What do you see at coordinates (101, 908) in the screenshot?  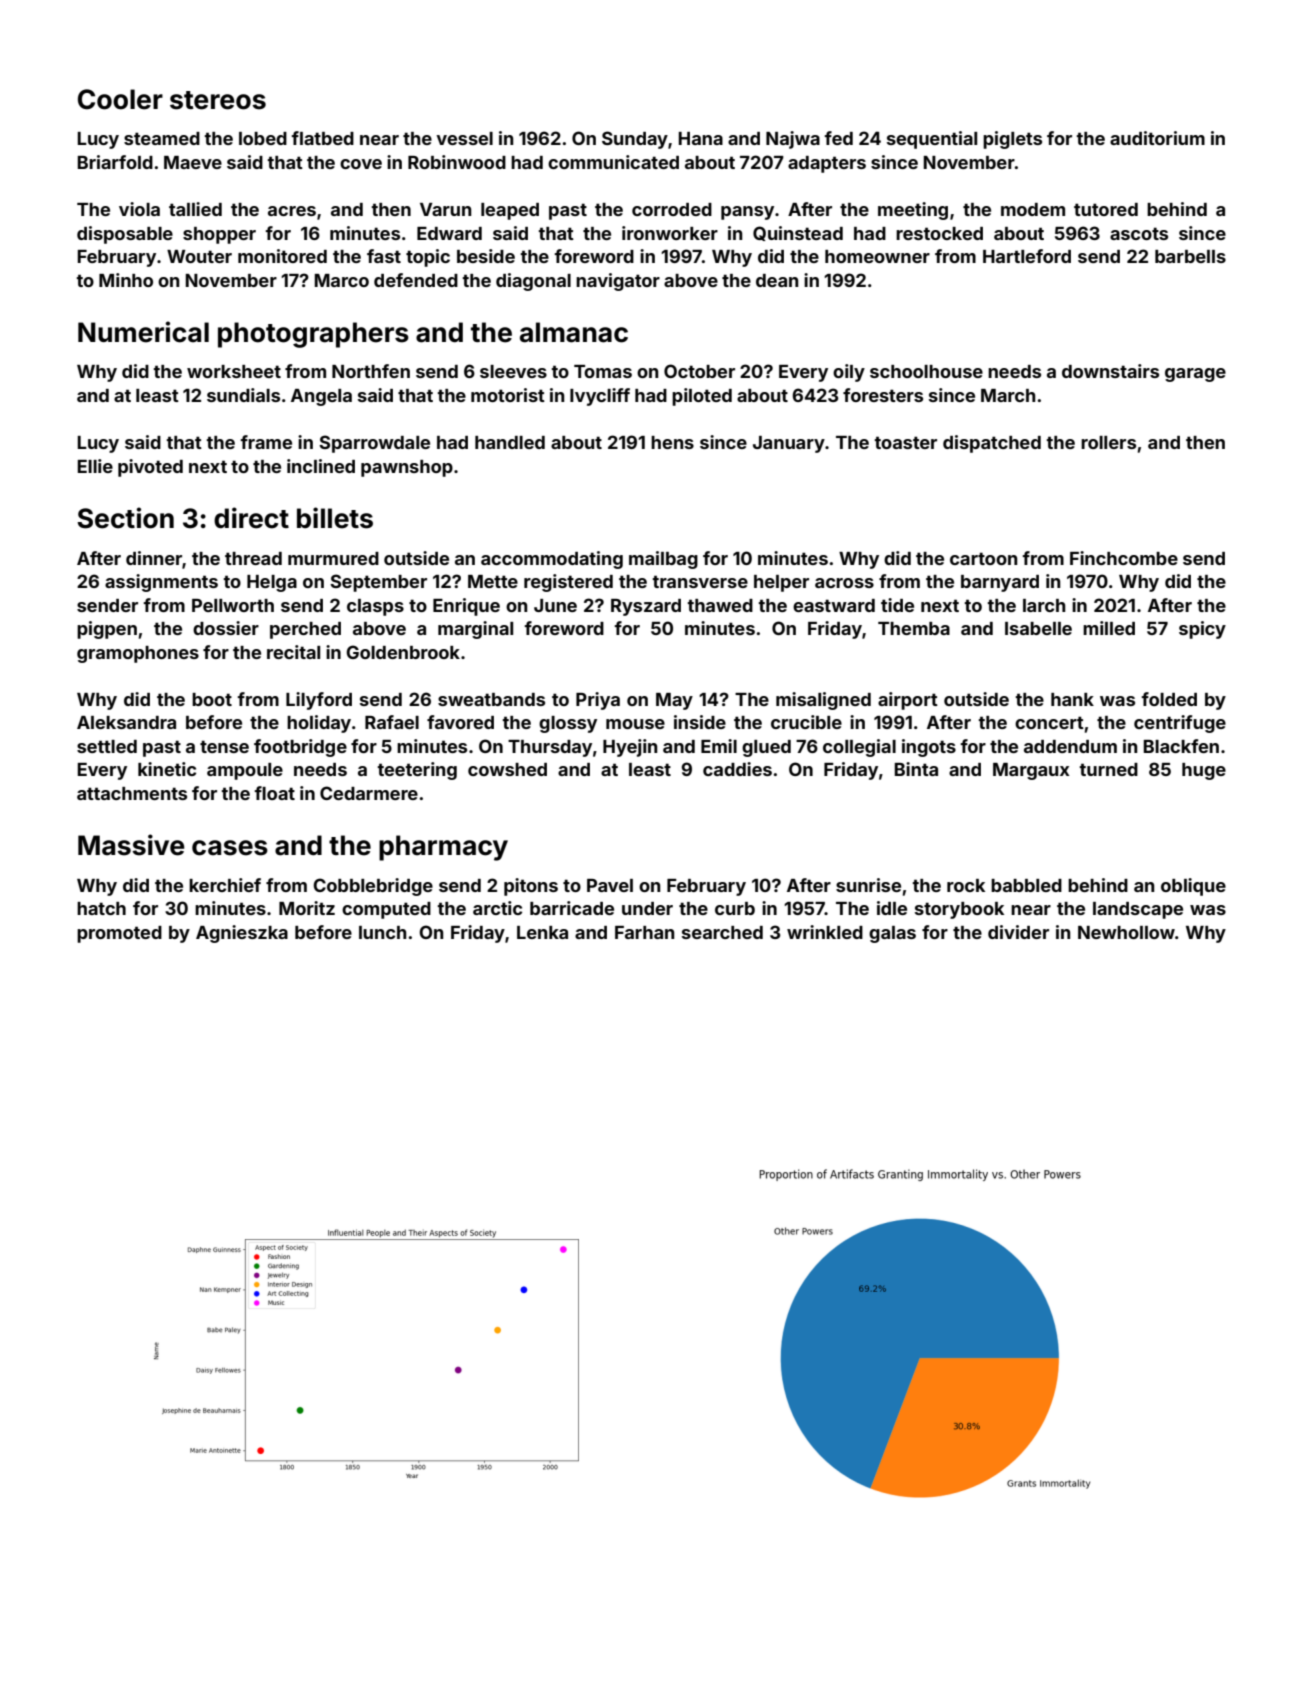 I see `hatch` at bounding box center [101, 908].
